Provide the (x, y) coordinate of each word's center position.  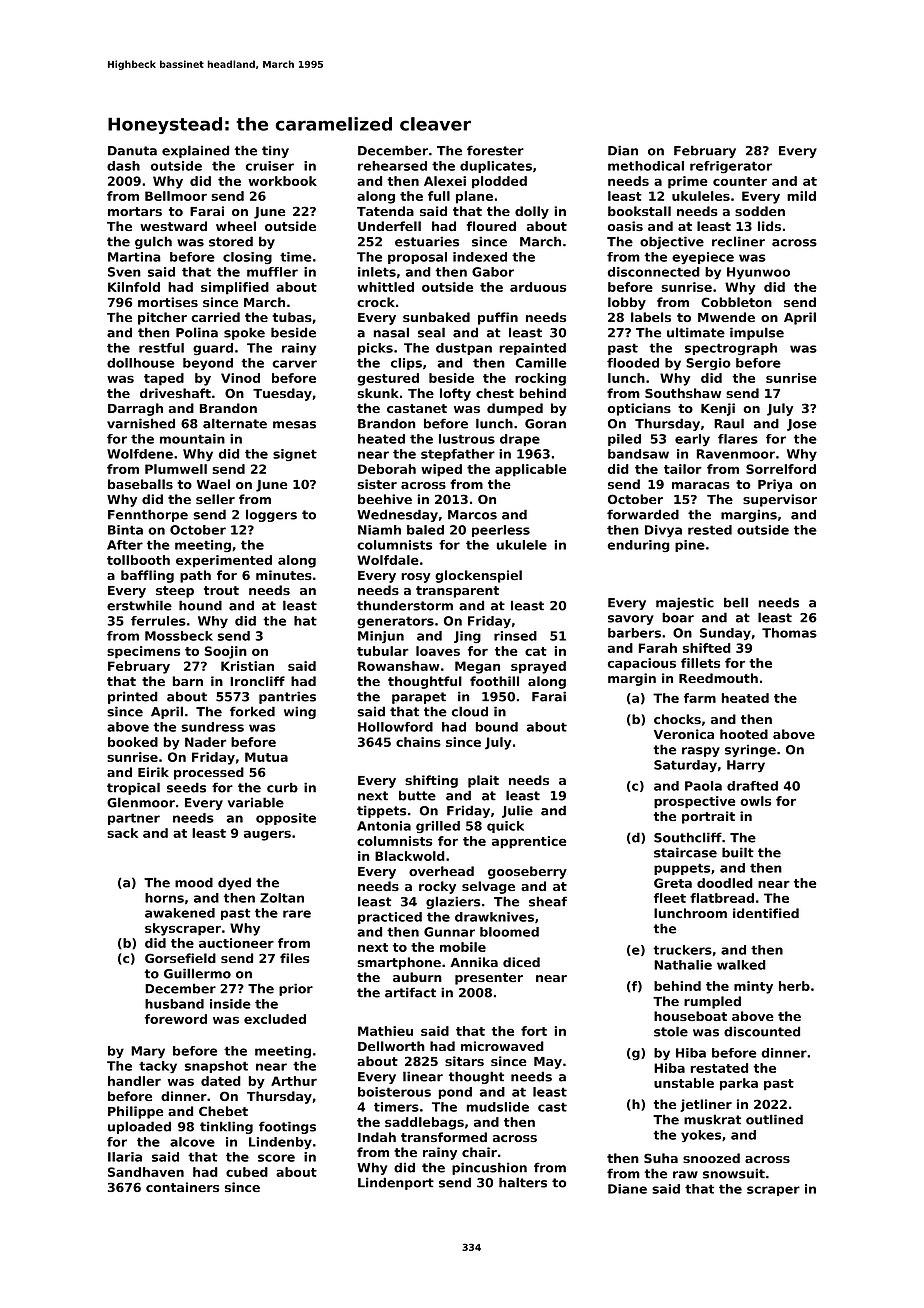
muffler (272, 272)
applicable (530, 470)
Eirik (153, 772)
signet (295, 455)
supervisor (780, 500)
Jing (467, 637)
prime (688, 182)
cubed (247, 1172)
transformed (444, 1137)
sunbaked (436, 317)
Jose (802, 425)
